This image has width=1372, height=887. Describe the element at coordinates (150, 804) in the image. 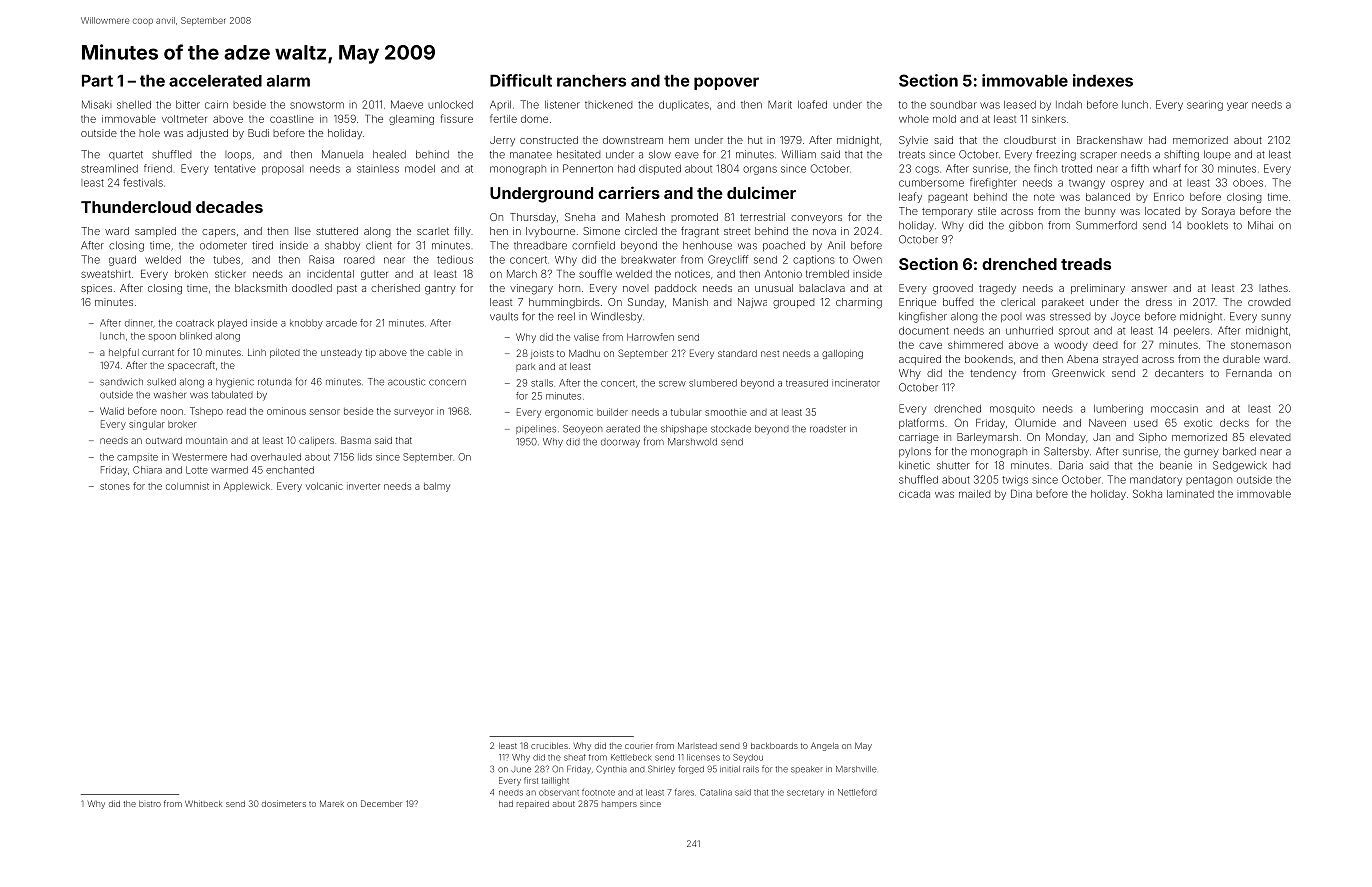

I see `bistro` at that location.
